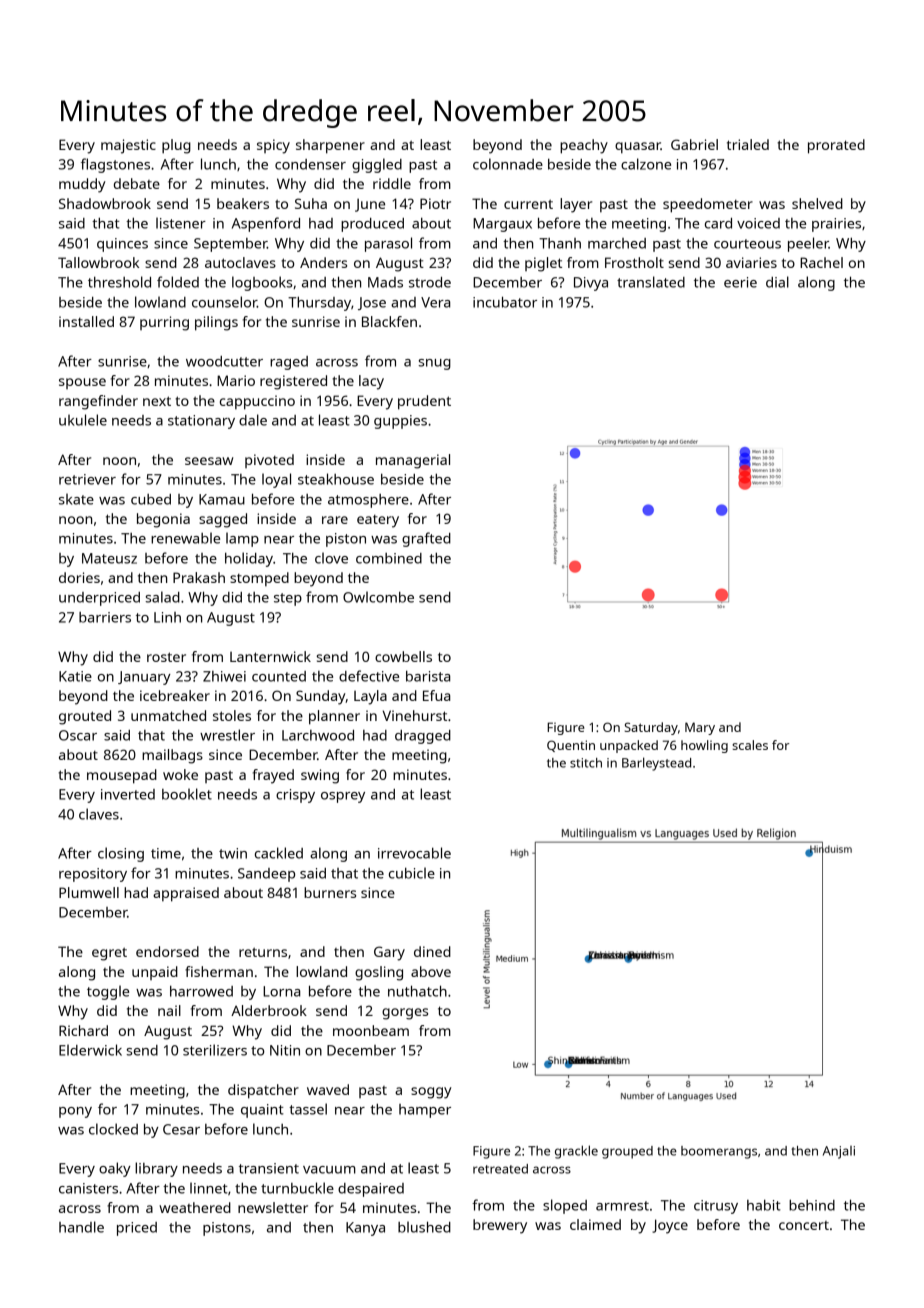 The image size is (924, 1308). I want to click on dories, so click(79, 577).
